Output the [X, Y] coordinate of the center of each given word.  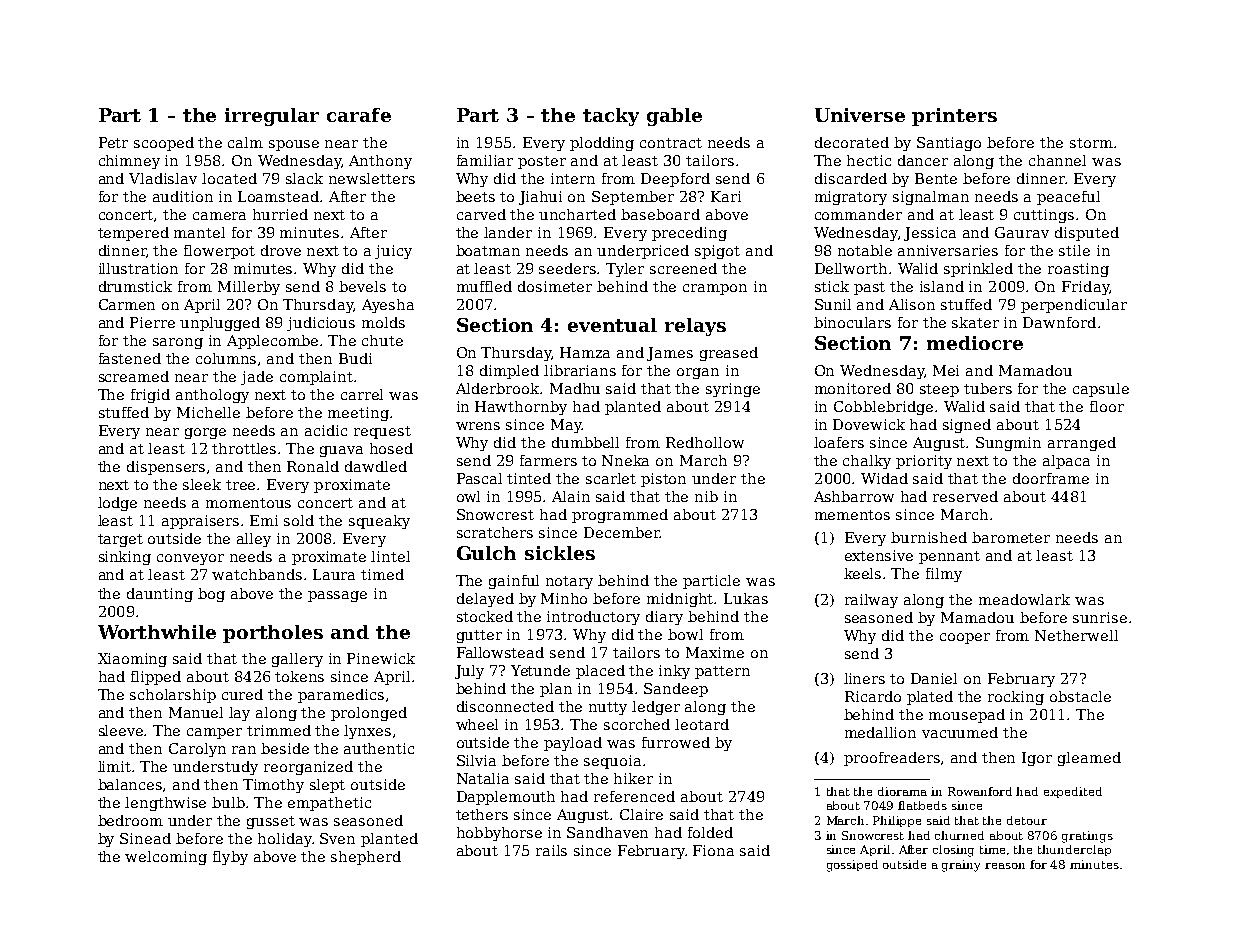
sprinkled [978, 270]
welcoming [166, 858]
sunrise [1100, 617]
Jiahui [540, 198]
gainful [514, 582]
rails [551, 850]
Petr [113, 142]
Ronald [313, 466]
